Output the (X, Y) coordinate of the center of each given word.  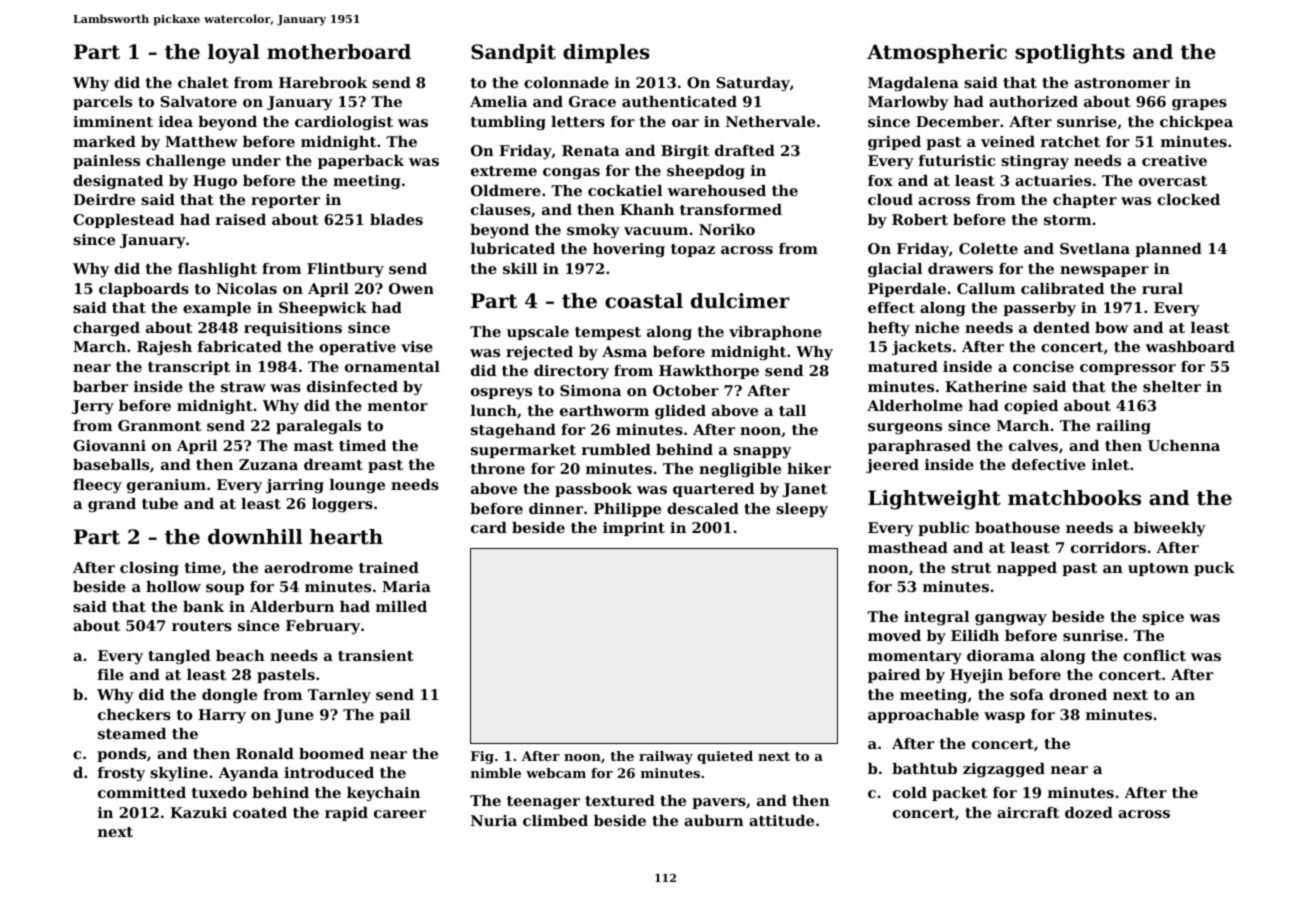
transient (376, 655)
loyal (234, 54)
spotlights (1070, 54)
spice (1163, 618)
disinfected (352, 386)
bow (1111, 327)
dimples (606, 53)
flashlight (217, 270)
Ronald (265, 753)
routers (202, 626)
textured (620, 800)
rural (1162, 288)
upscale (538, 333)
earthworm (604, 410)
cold (910, 792)
